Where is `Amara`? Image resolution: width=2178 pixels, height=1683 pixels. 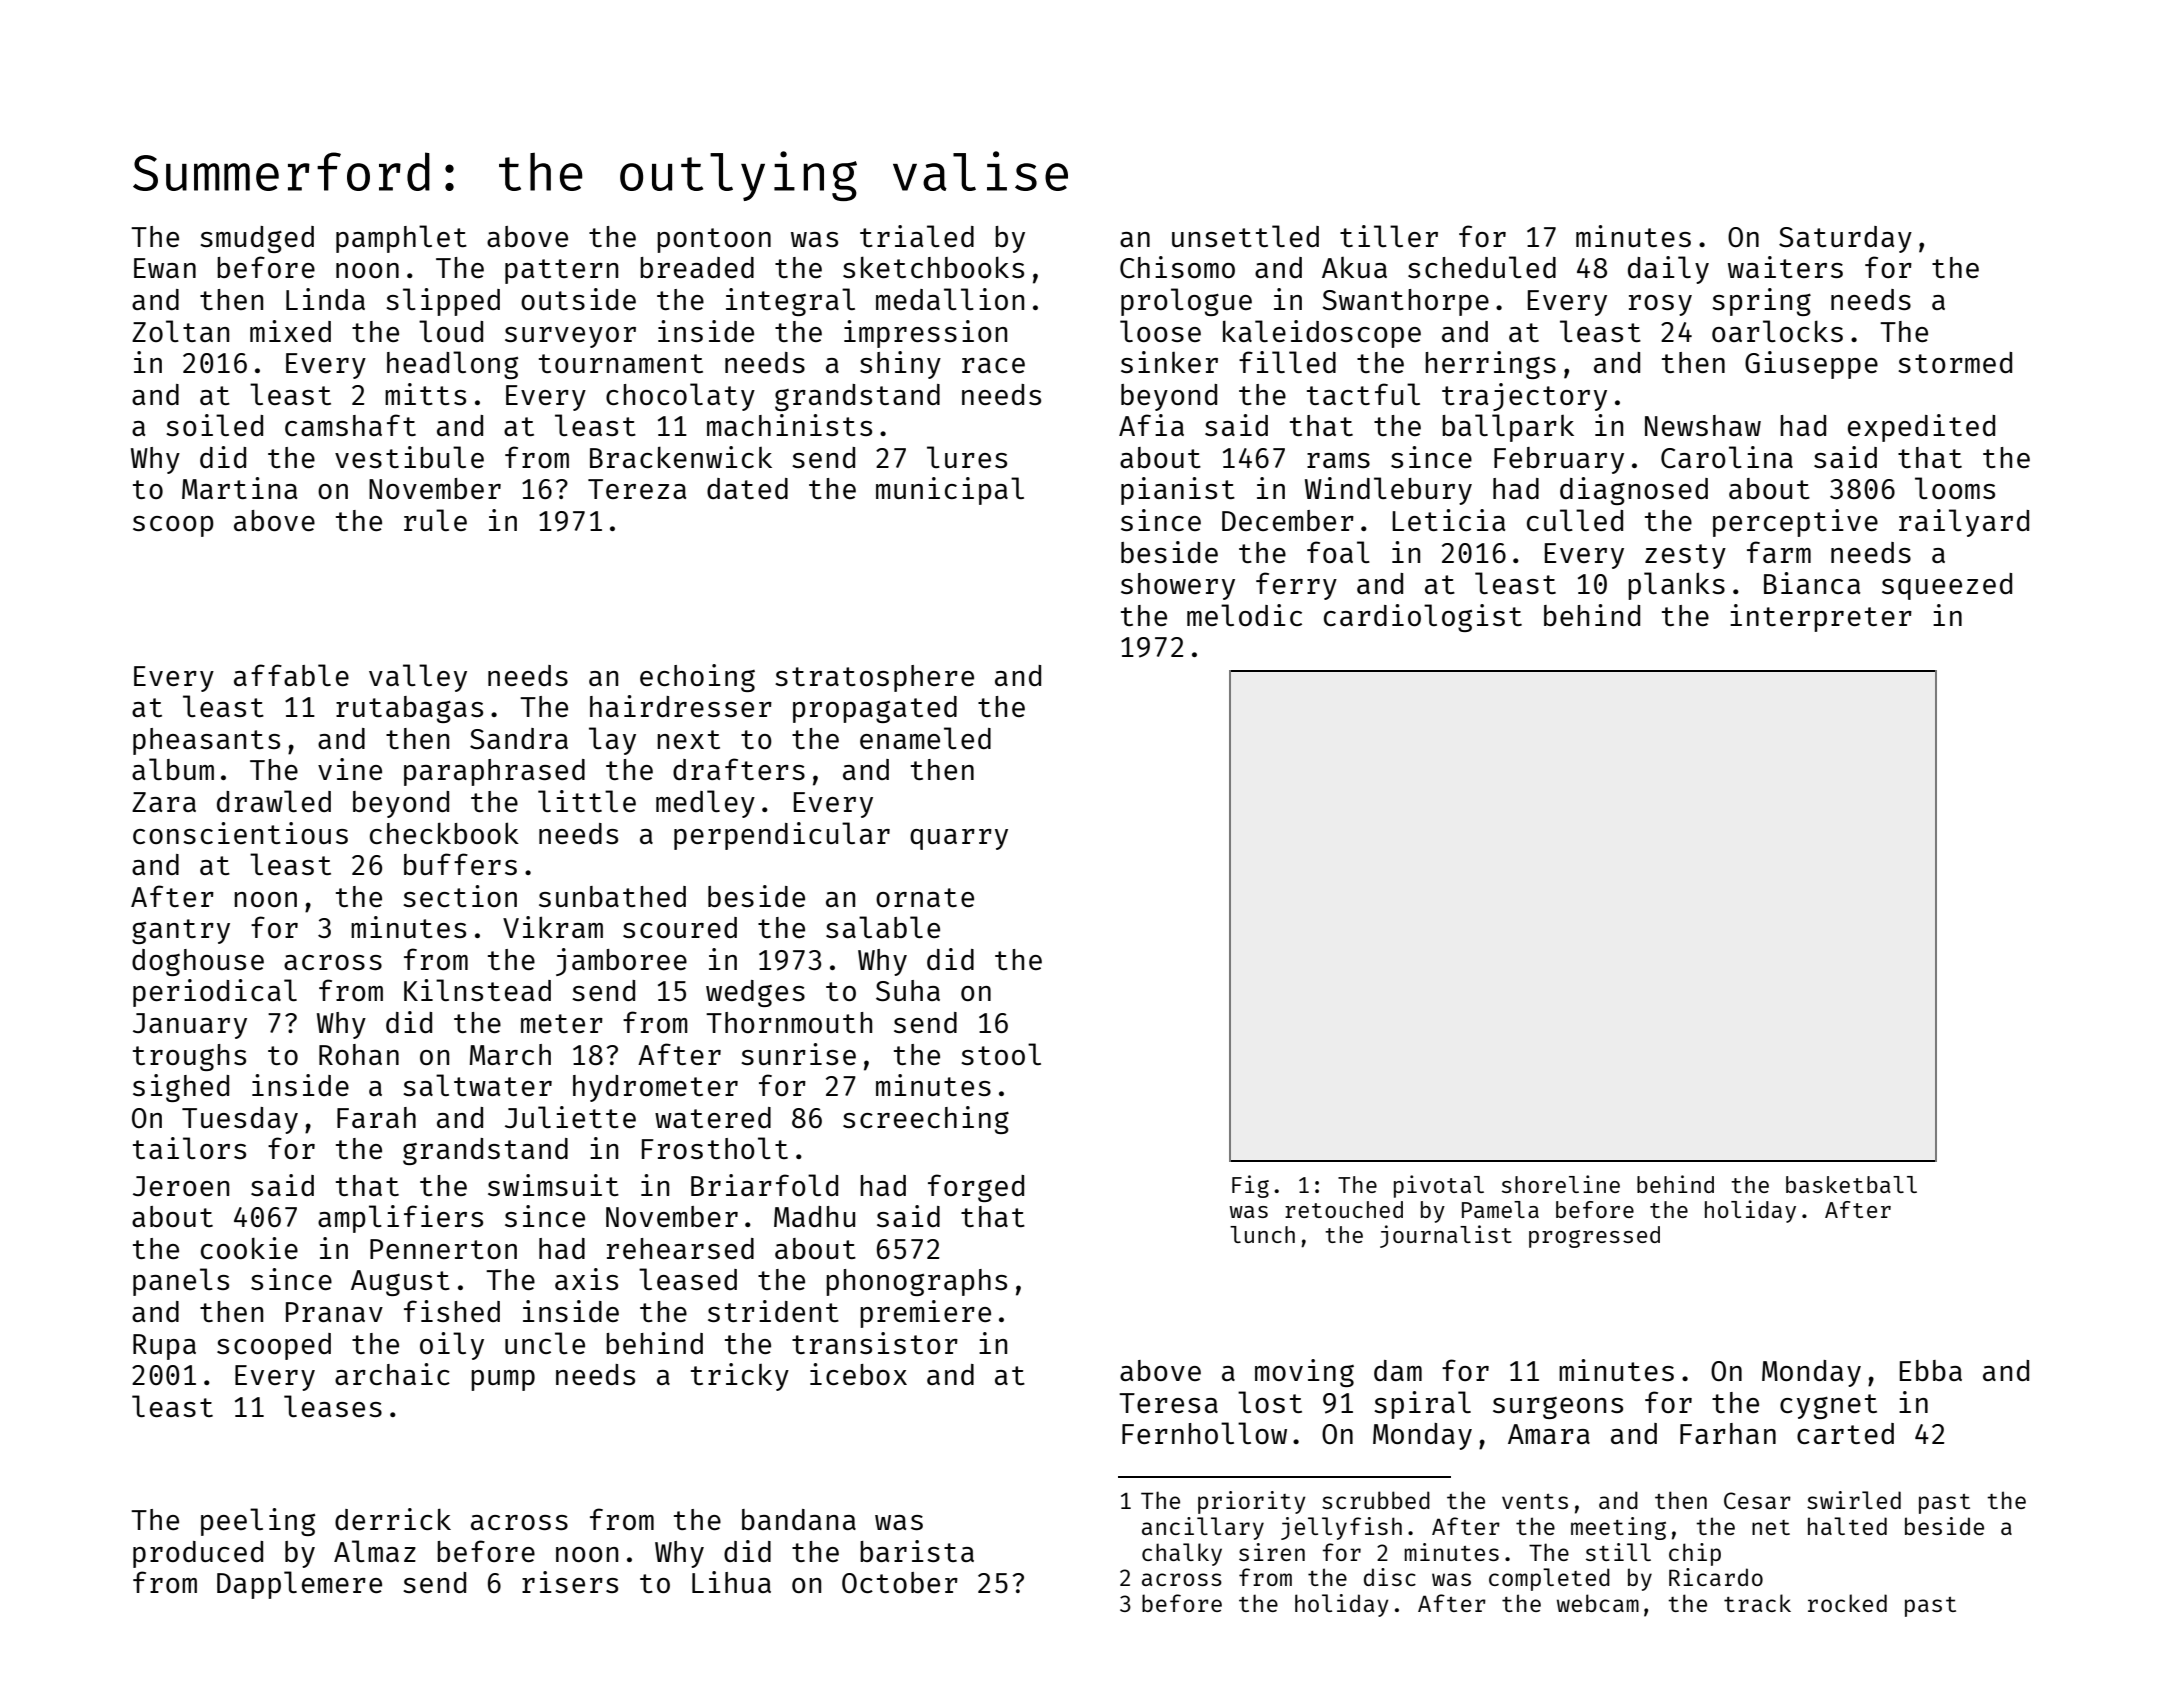
Amara is located at coordinates (1549, 1434).
